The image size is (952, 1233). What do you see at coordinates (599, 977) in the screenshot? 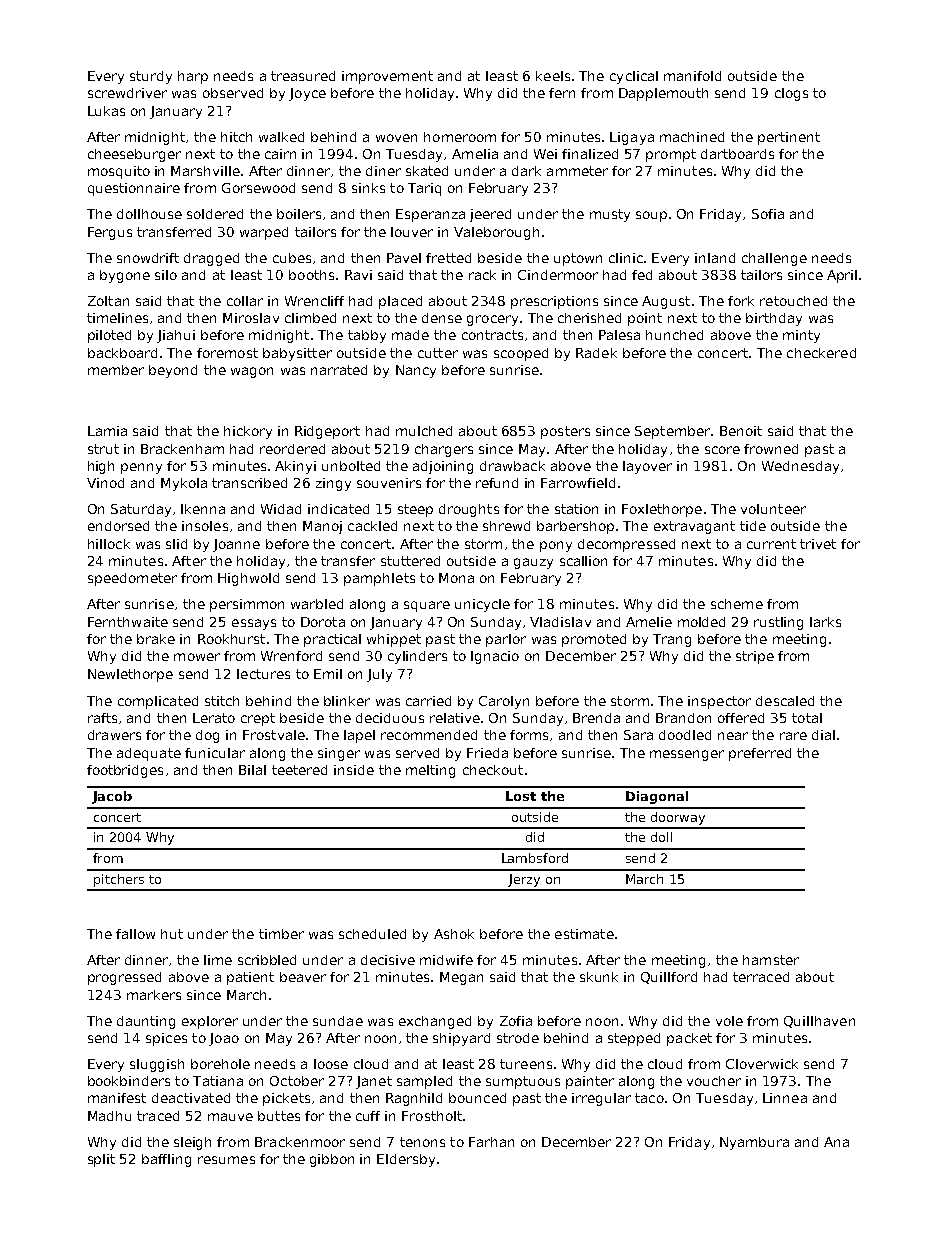
I see `skunk` at bounding box center [599, 977].
